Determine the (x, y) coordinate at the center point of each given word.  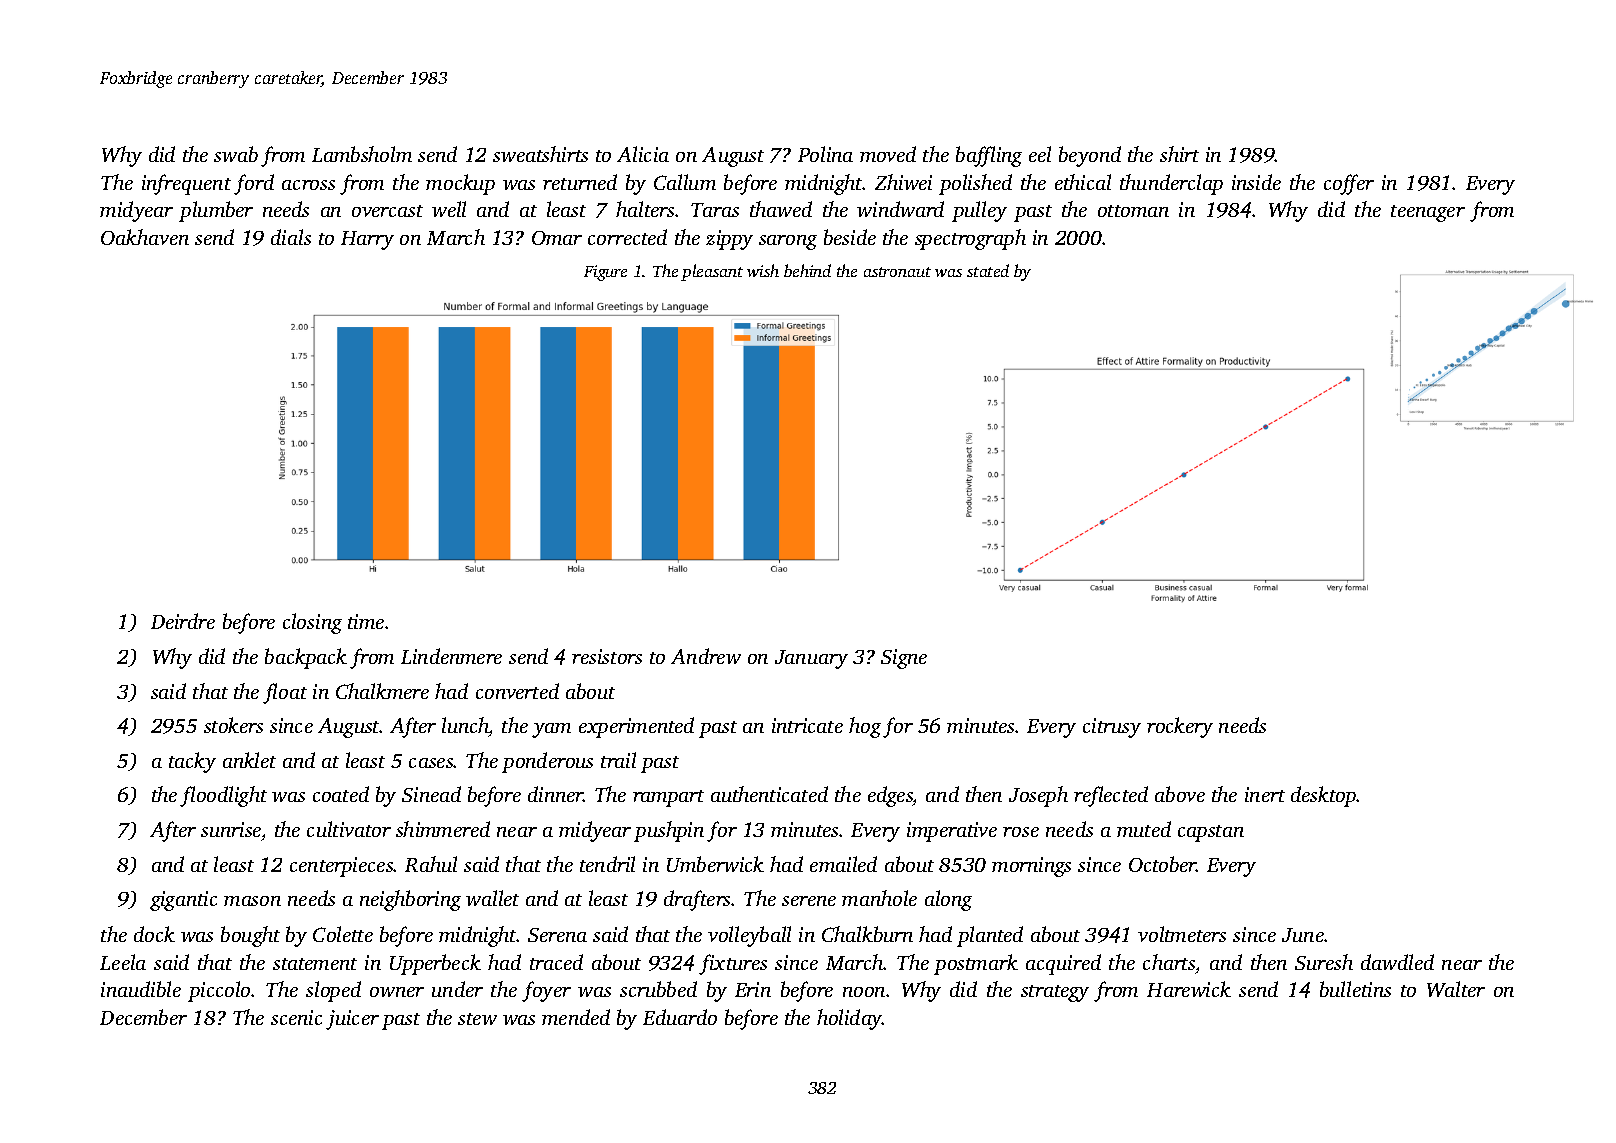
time (366, 621)
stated (988, 270)
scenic (296, 1017)
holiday (849, 1019)
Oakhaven (145, 237)
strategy (1055, 993)
